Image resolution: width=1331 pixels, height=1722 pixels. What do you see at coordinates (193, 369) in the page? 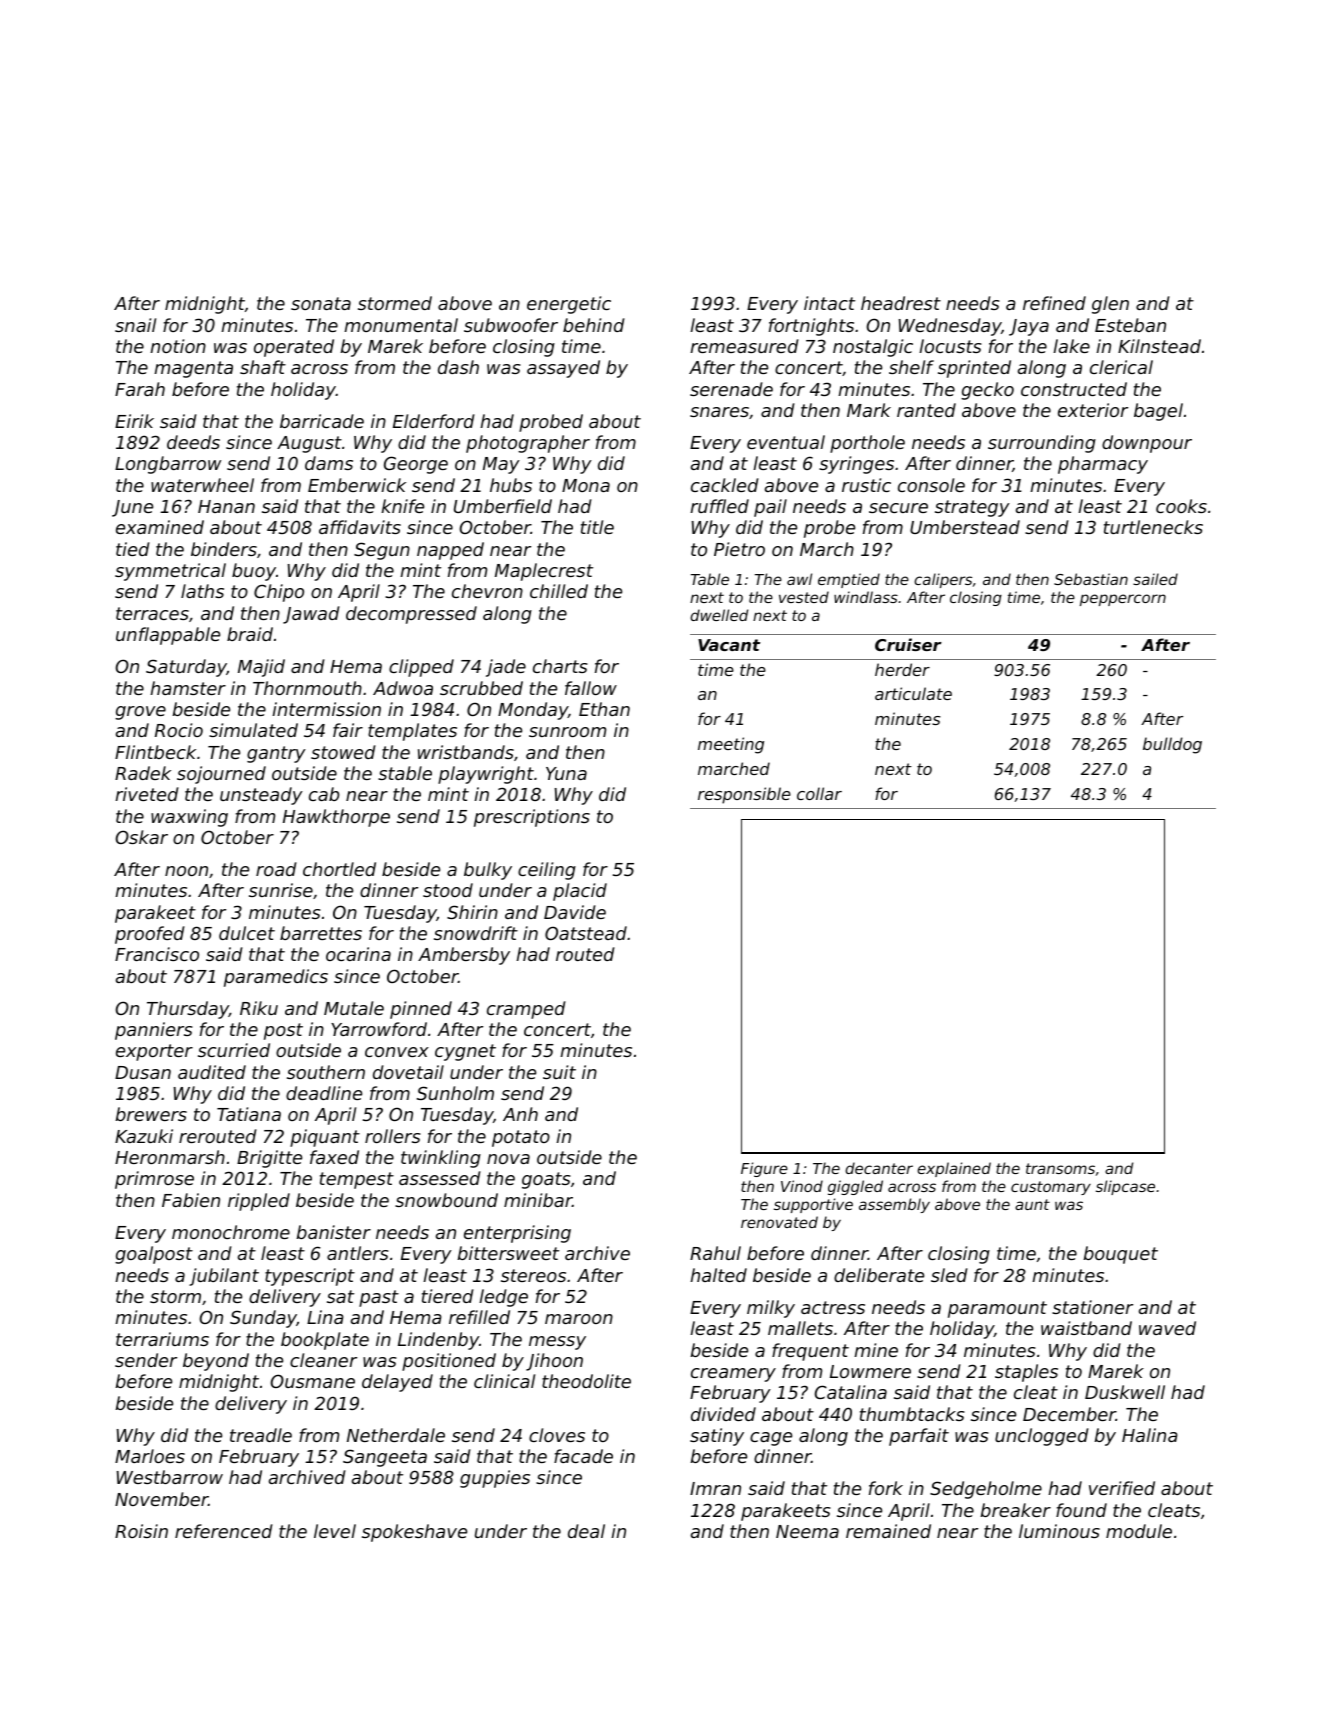
I see `magenta` at bounding box center [193, 369].
